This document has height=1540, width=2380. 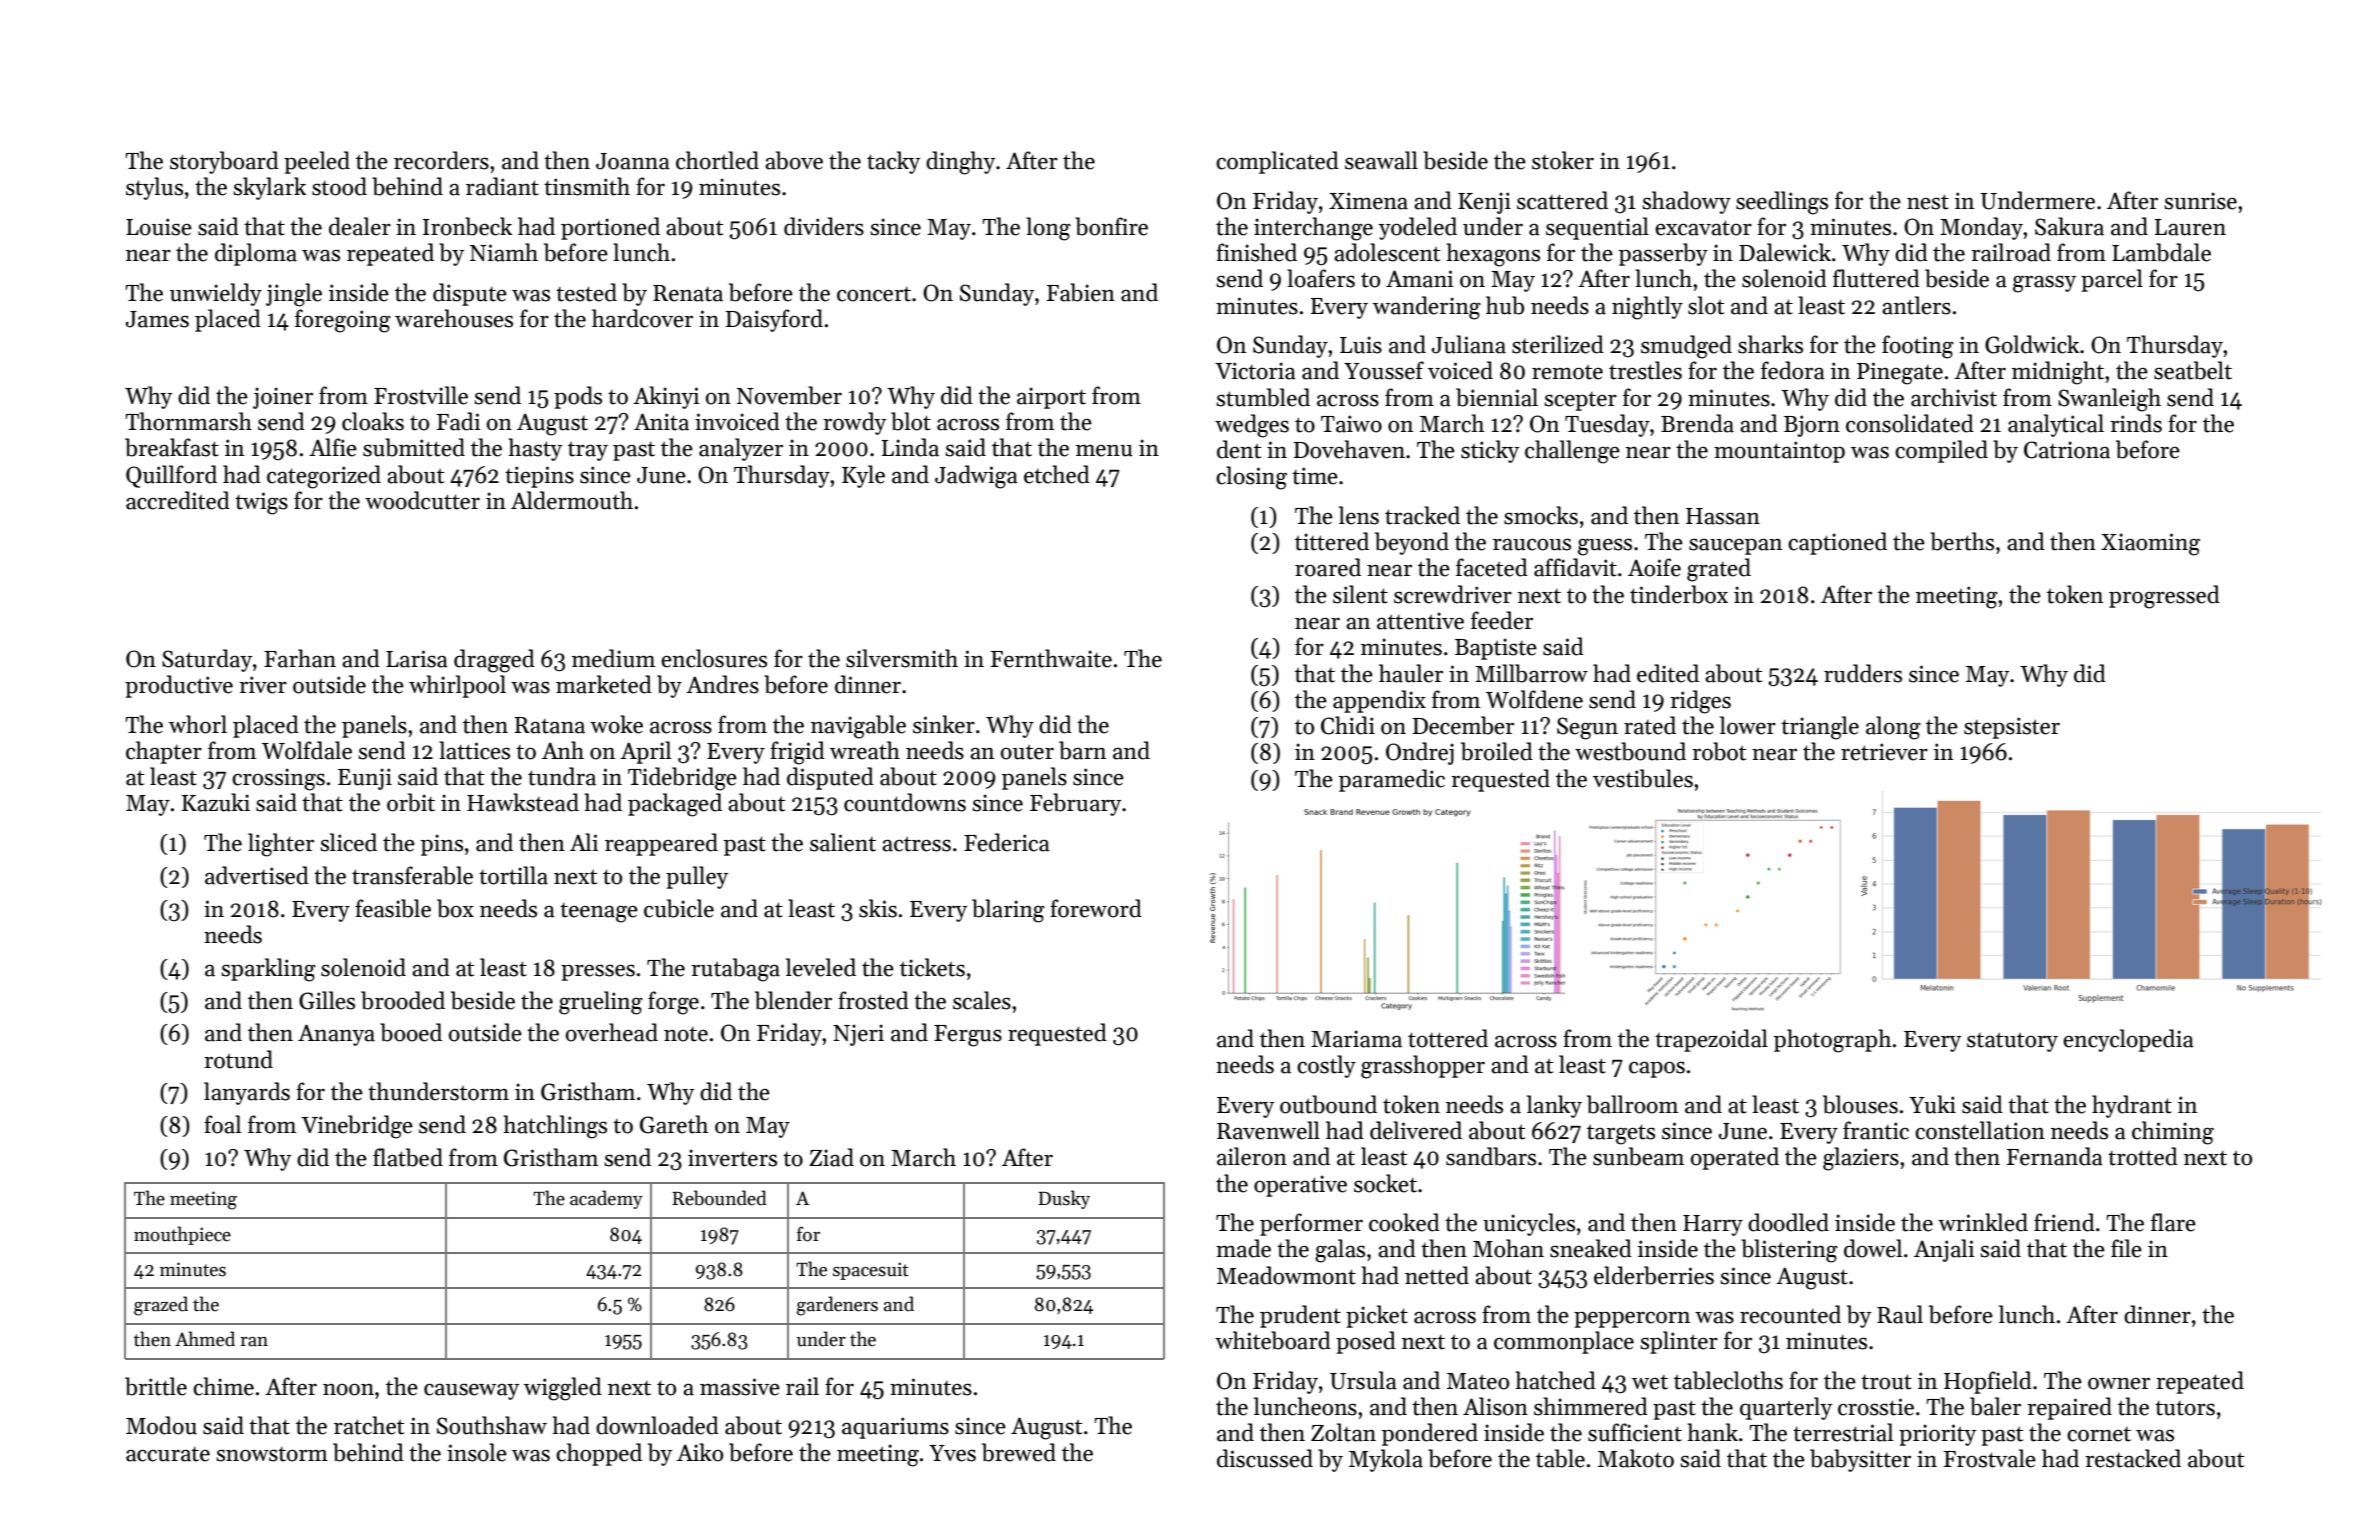 What do you see at coordinates (1111, 226) in the document?
I see `bonfire` at bounding box center [1111, 226].
